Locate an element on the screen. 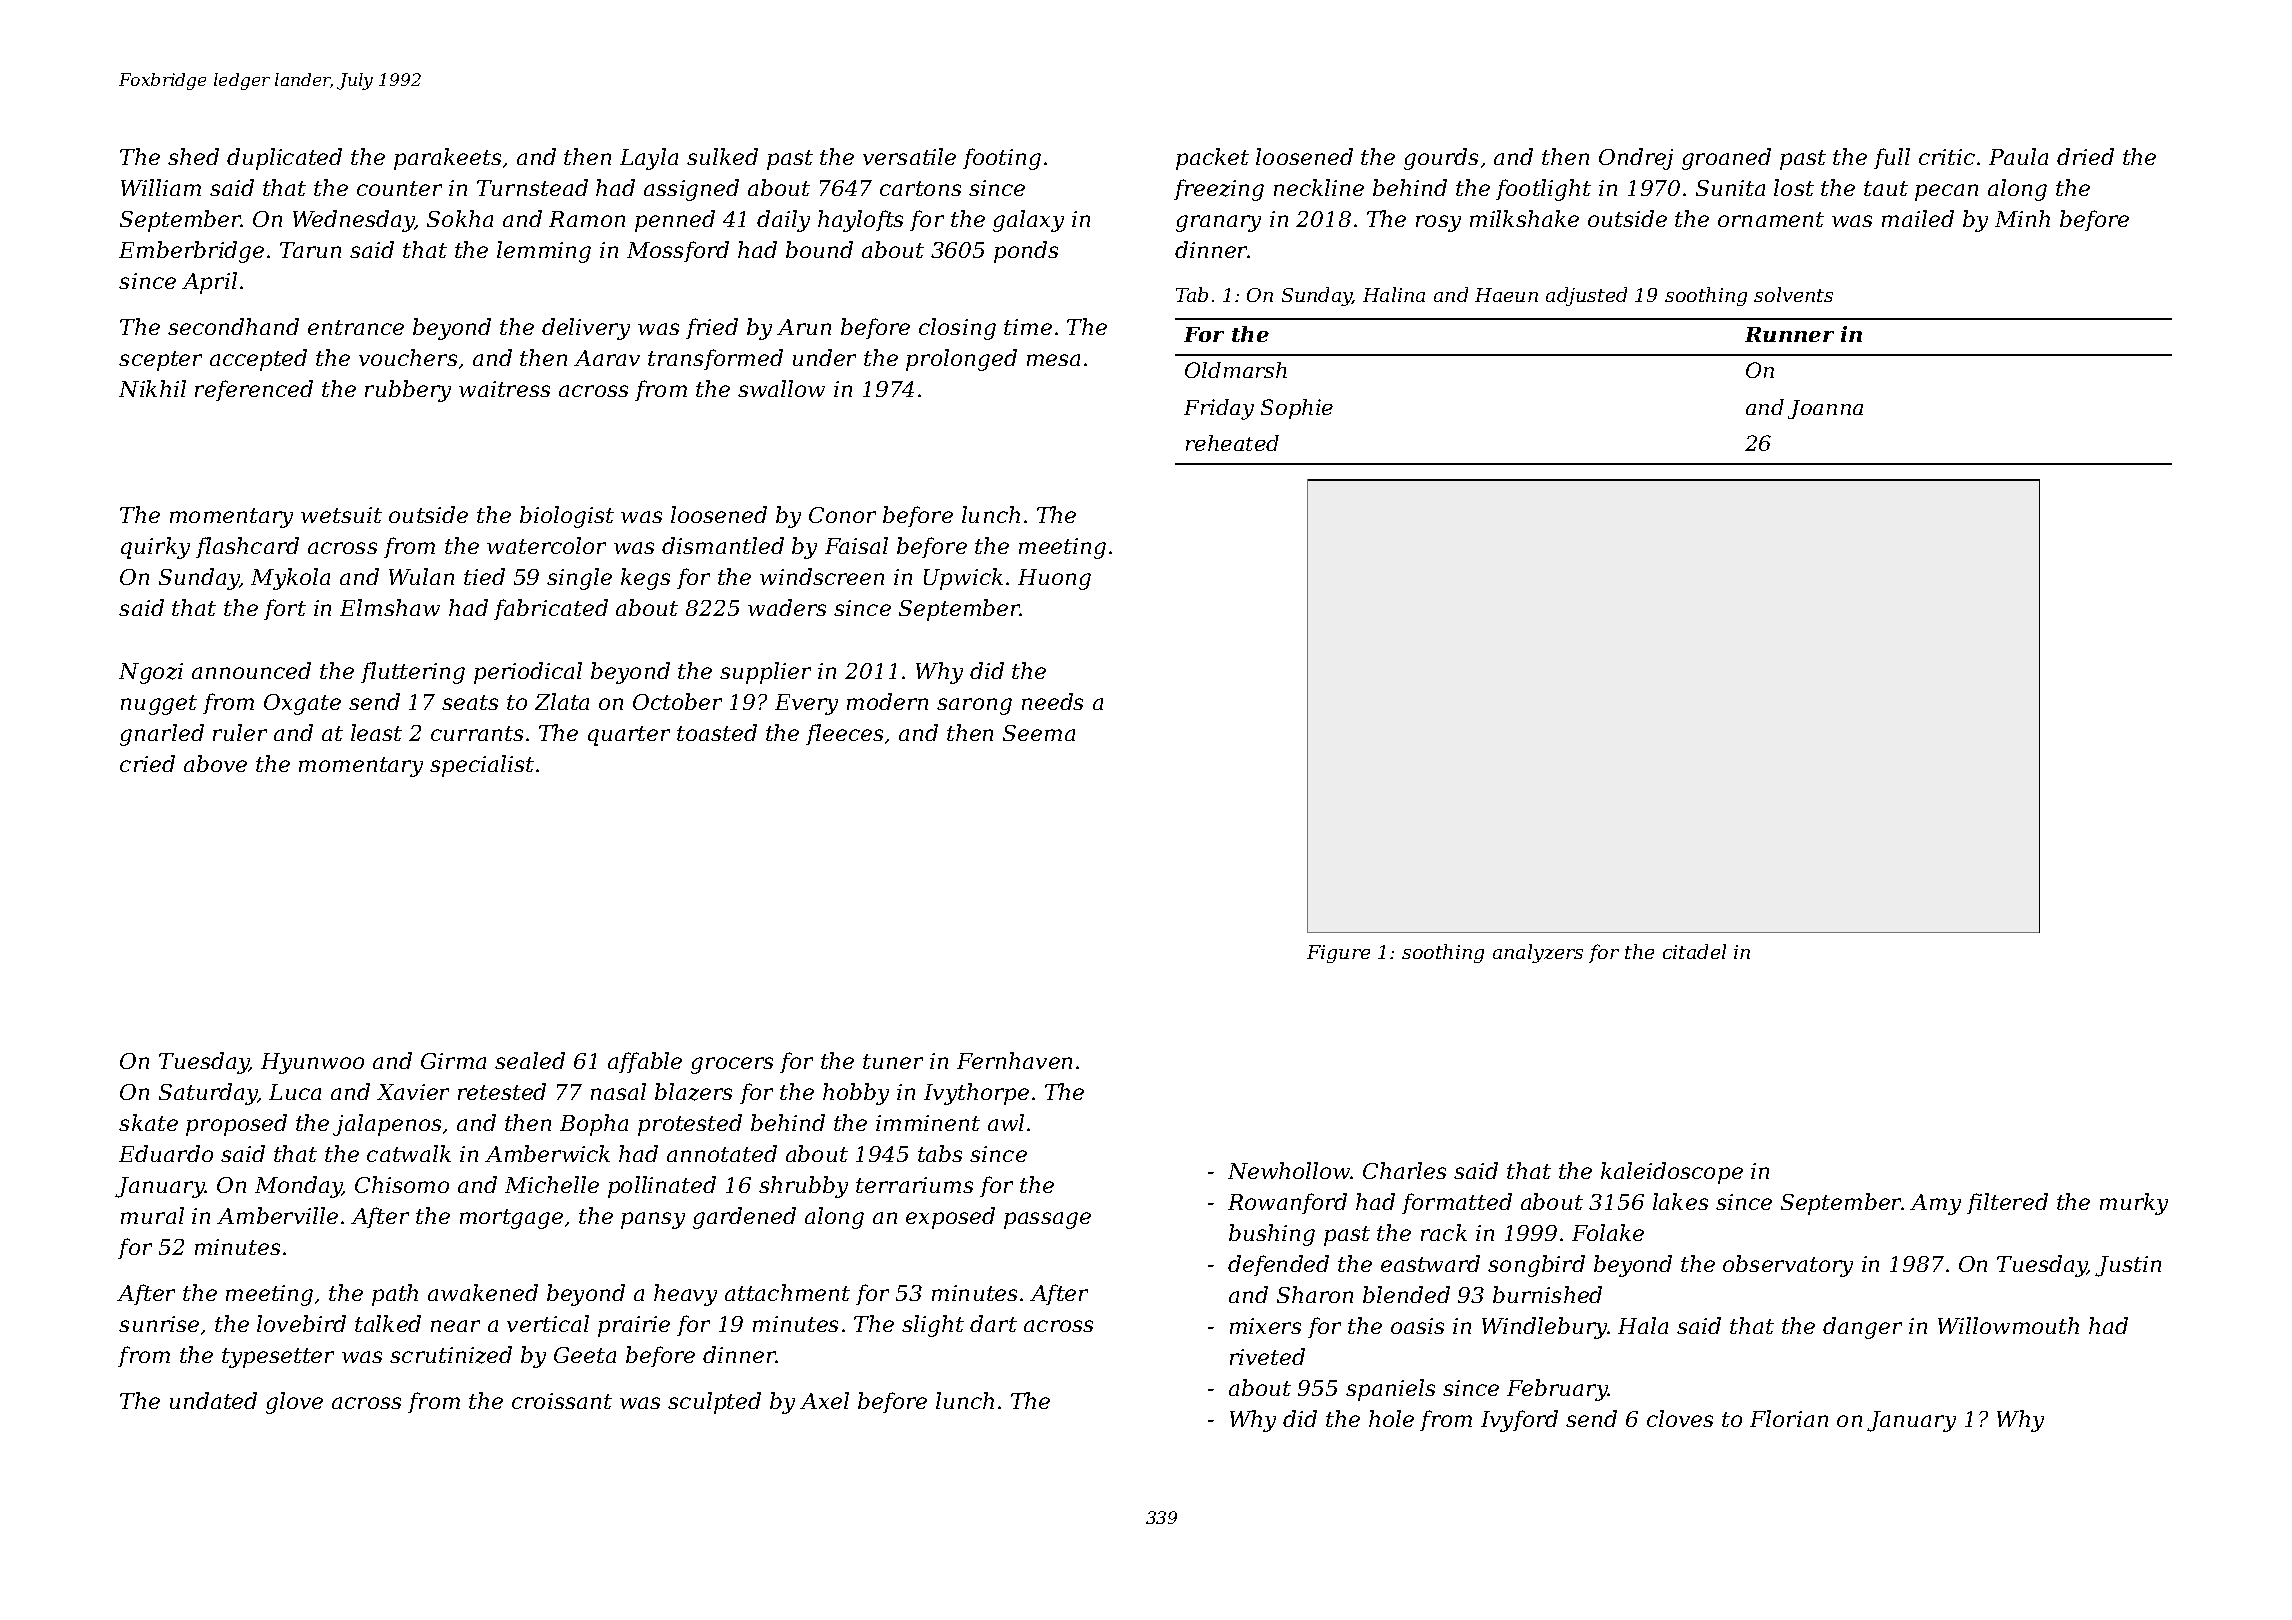 The width and height of the screenshot is (2292, 1620). critic is located at coordinates (1947, 157).
